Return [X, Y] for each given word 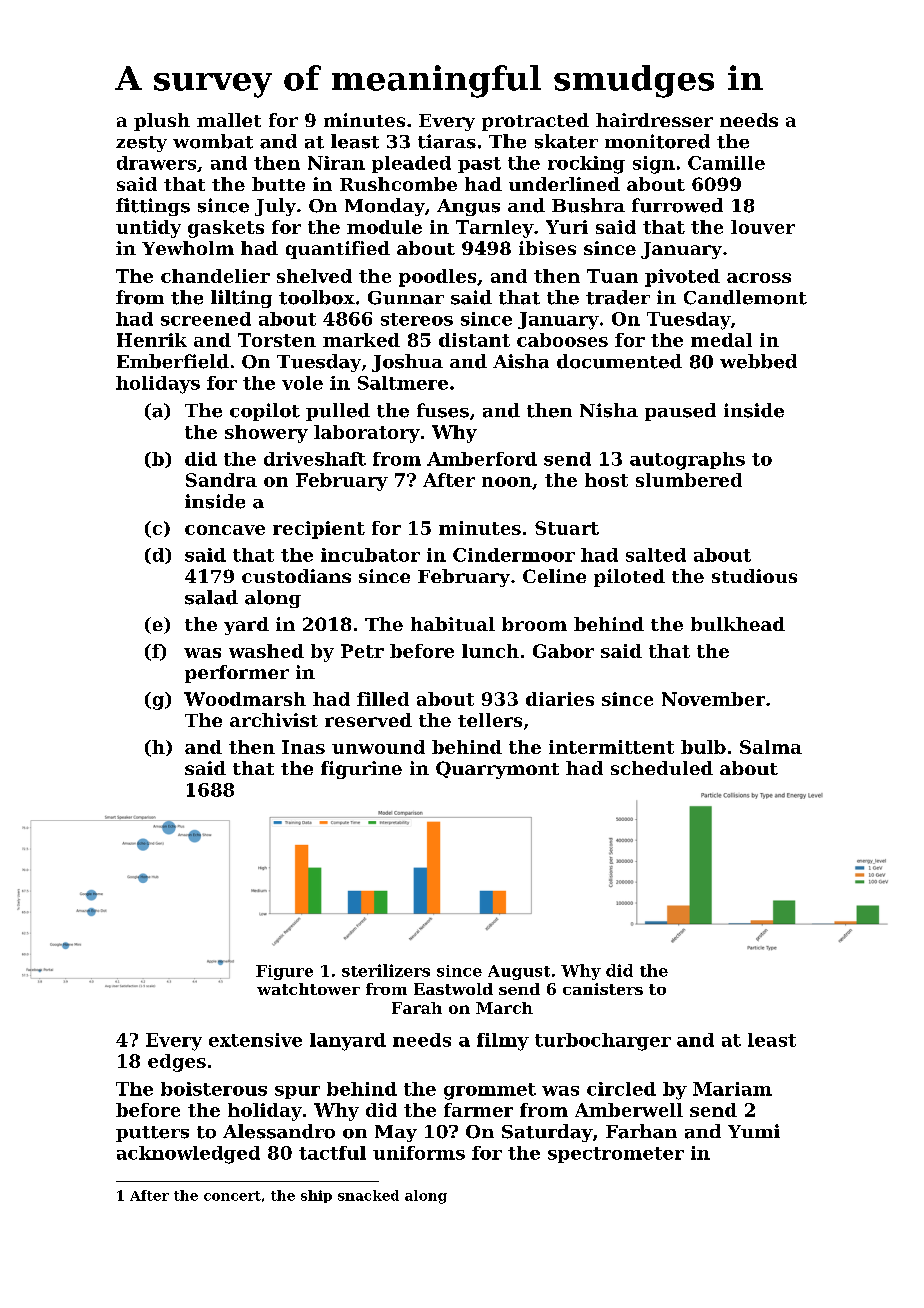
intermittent [611, 747]
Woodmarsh [245, 699]
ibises [547, 248]
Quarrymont [497, 770]
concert [232, 1196]
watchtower [308, 989]
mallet [229, 120]
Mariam [732, 1089]
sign [654, 165]
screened [206, 319]
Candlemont [745, 297]
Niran [336, 163]
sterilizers [386, 970]
